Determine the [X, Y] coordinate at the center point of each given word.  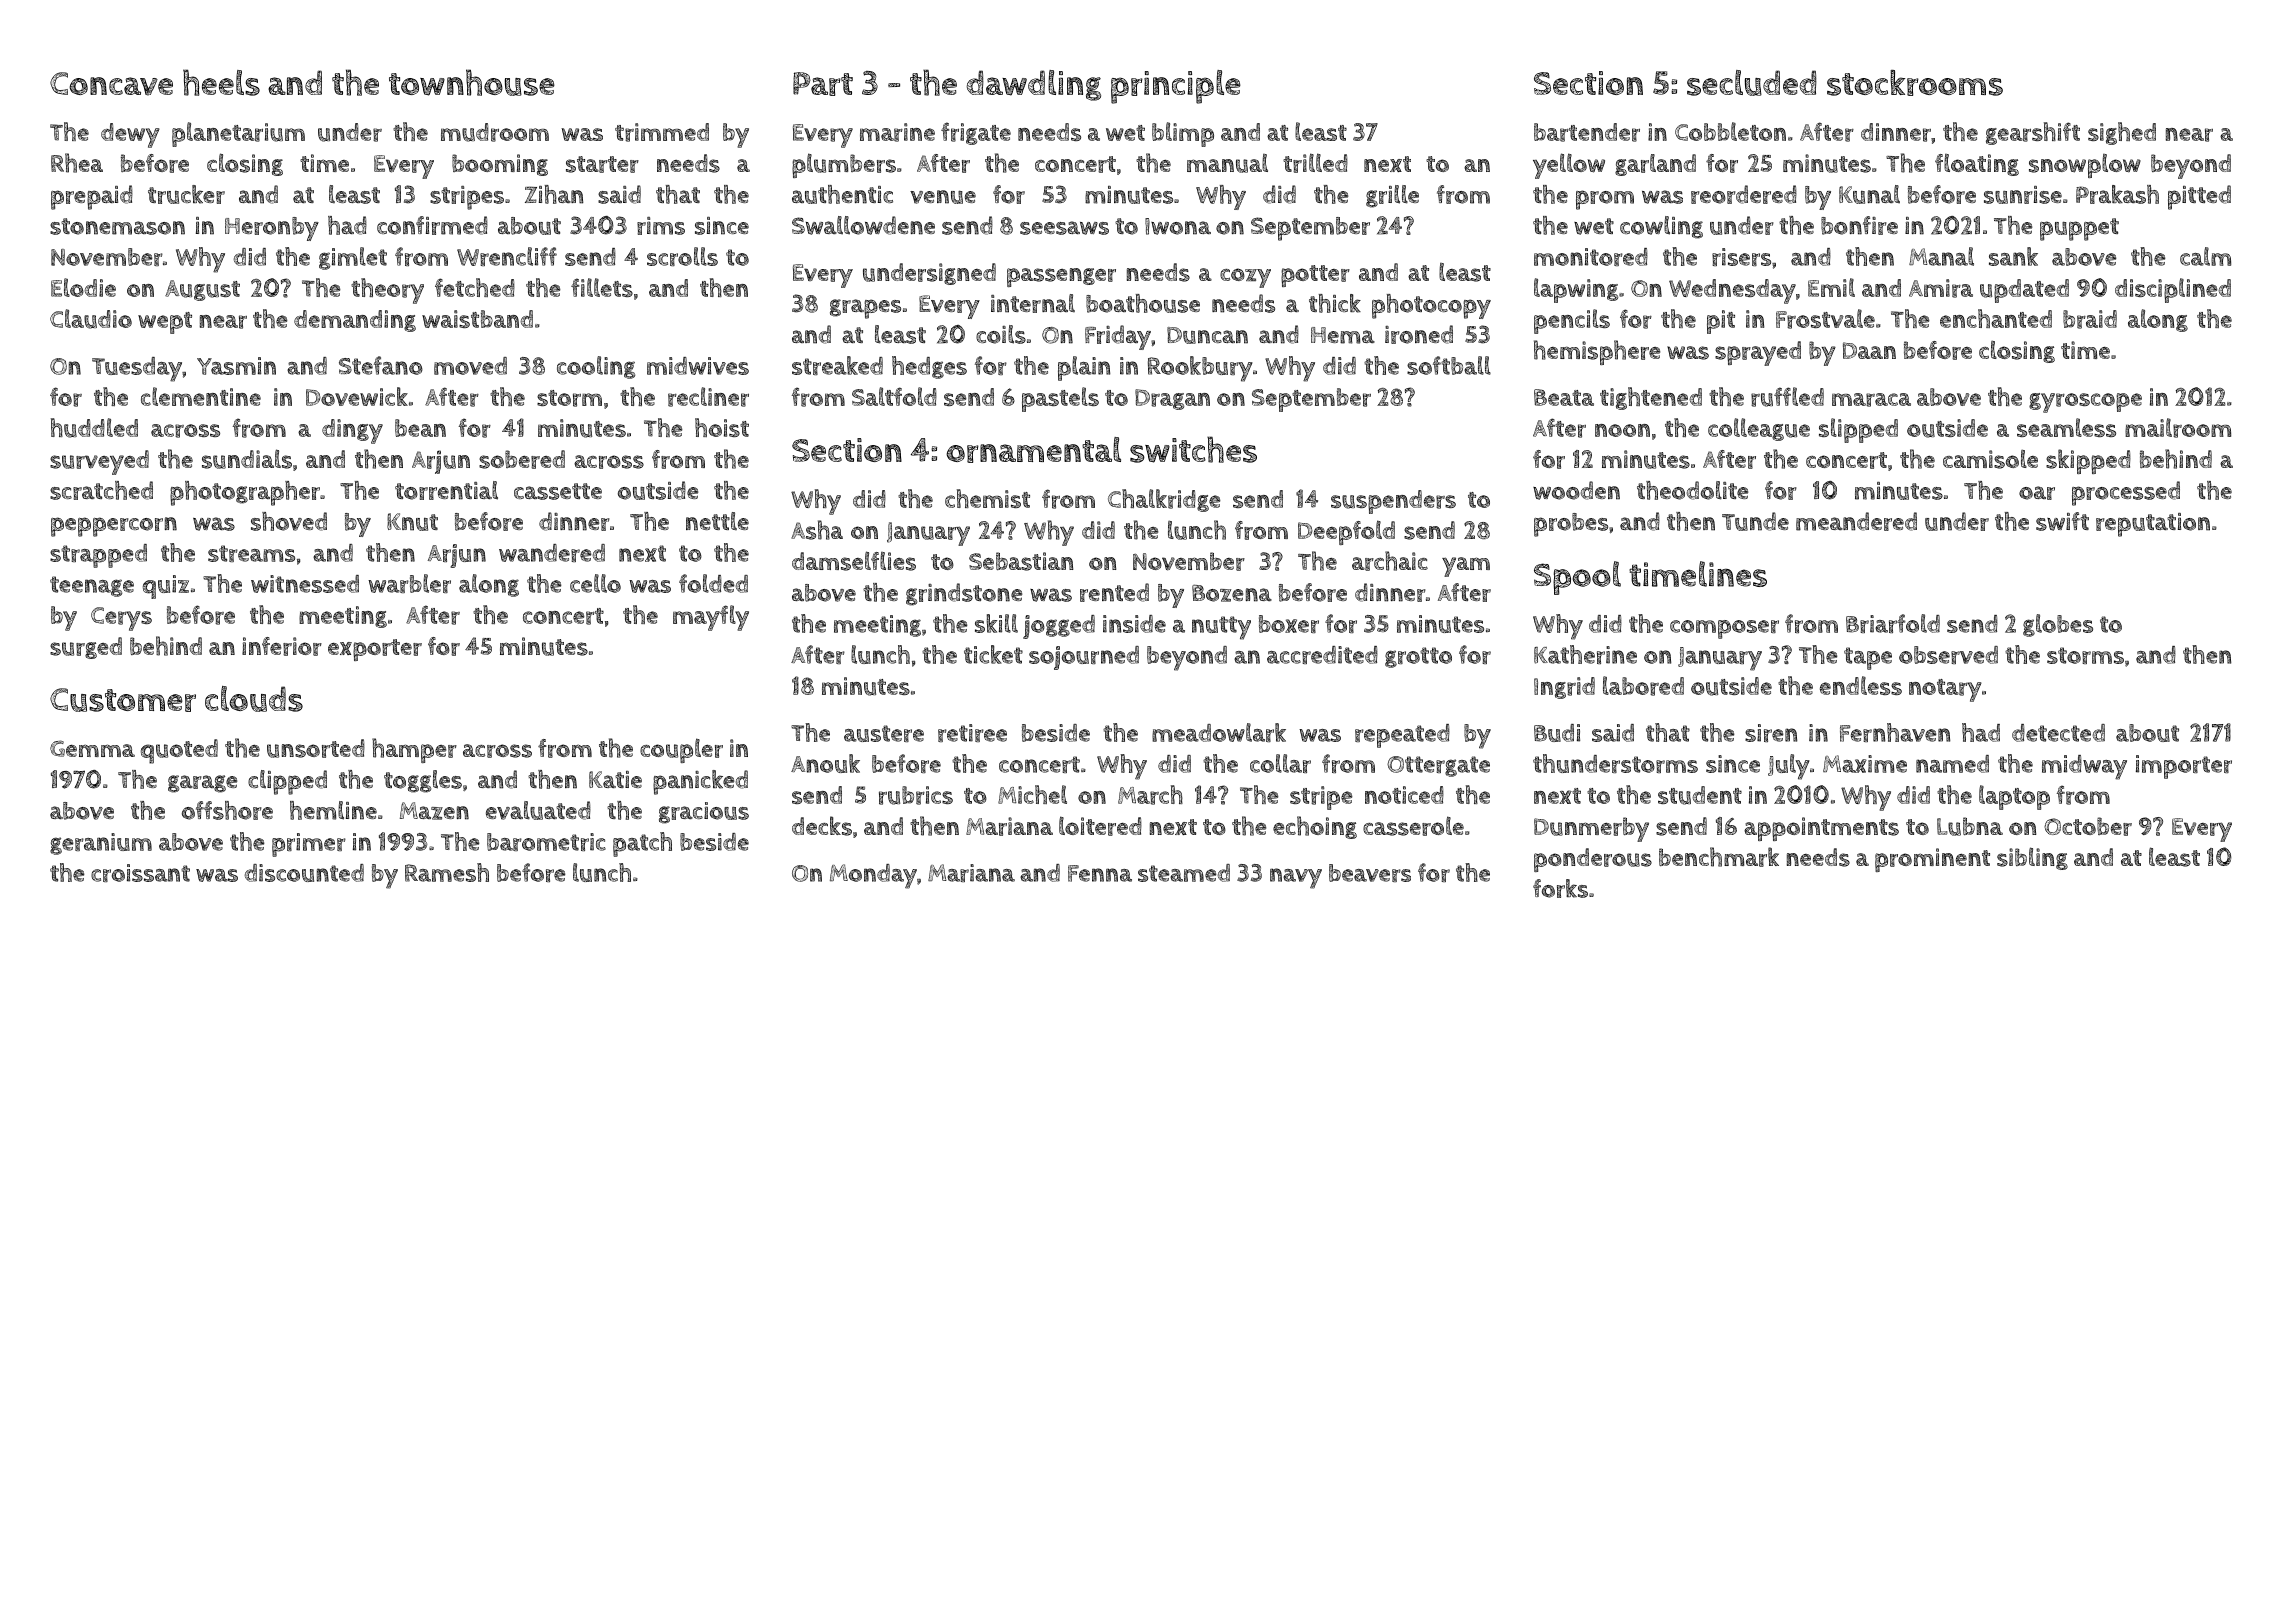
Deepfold [1346, 532]
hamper [414, 750]
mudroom [495, 132]
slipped [1858, 430]
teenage [92, 586]
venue [943, 197]
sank [2013, 256]
